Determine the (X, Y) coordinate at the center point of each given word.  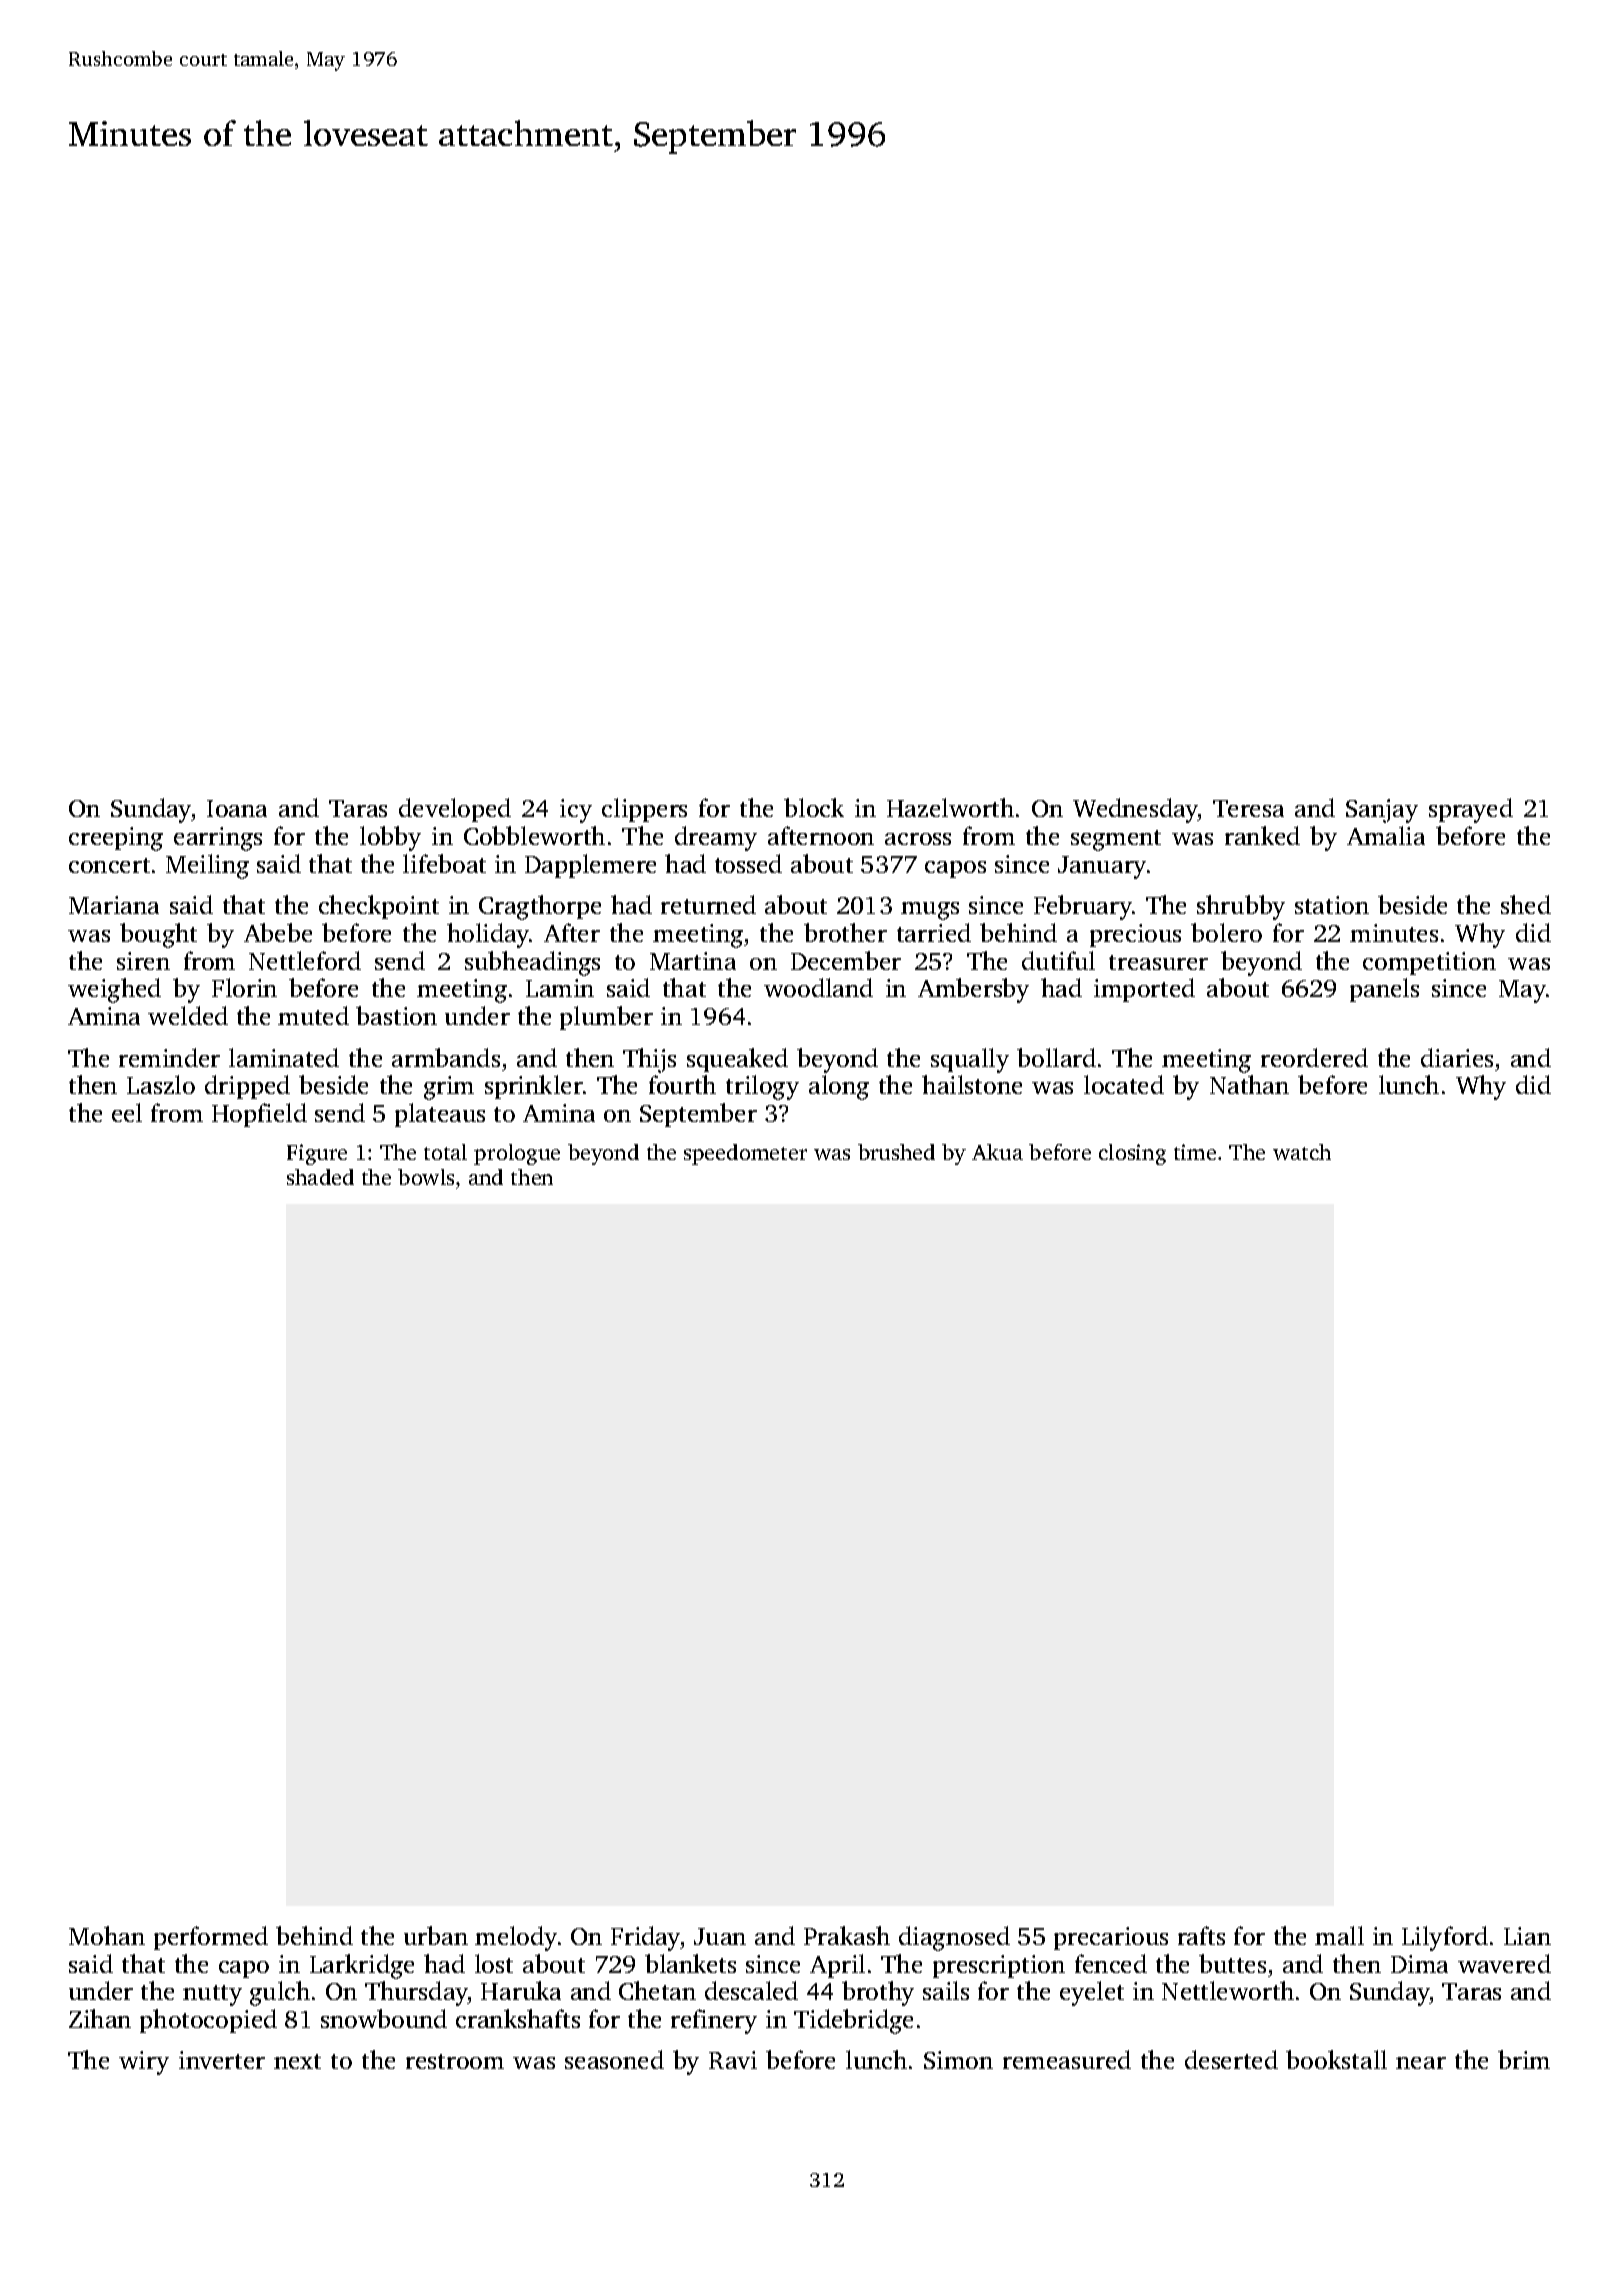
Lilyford (1445, 1938)
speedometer (745, 1154)
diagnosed (954, 1938)
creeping (116, 839)
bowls (426, 1177)
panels (1384, 990)
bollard (1056, 1057)
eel (127, 1112)
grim (449, 1088)
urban (436, 1935)
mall (1339, 1935)
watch (1302, 1152)
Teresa (1248, 808)
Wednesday (1135, 810)
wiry (144, 2063)
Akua (997, 1152)
